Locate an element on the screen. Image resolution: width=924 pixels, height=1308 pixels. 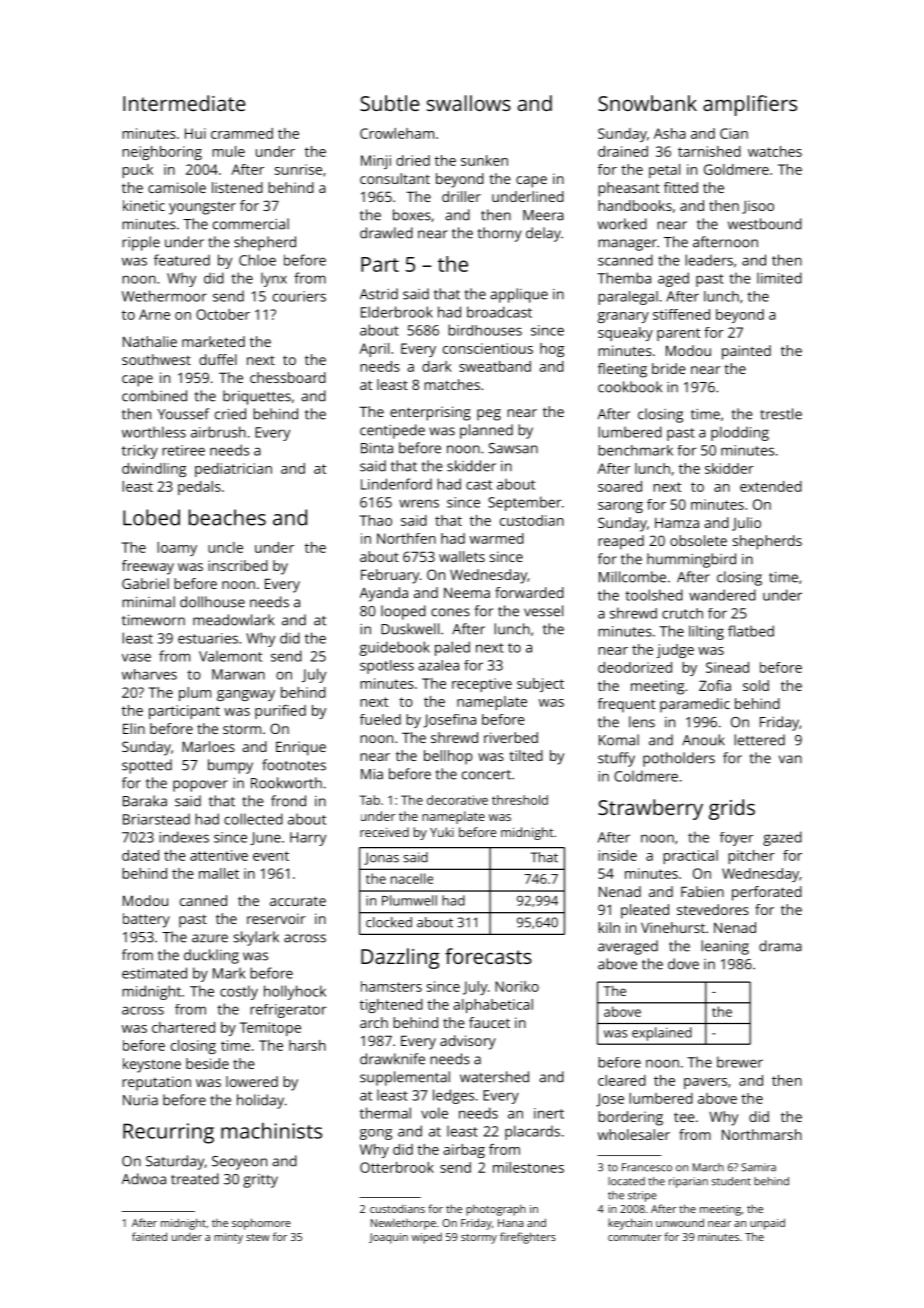
Julio is located at coordinates (746, 524).
